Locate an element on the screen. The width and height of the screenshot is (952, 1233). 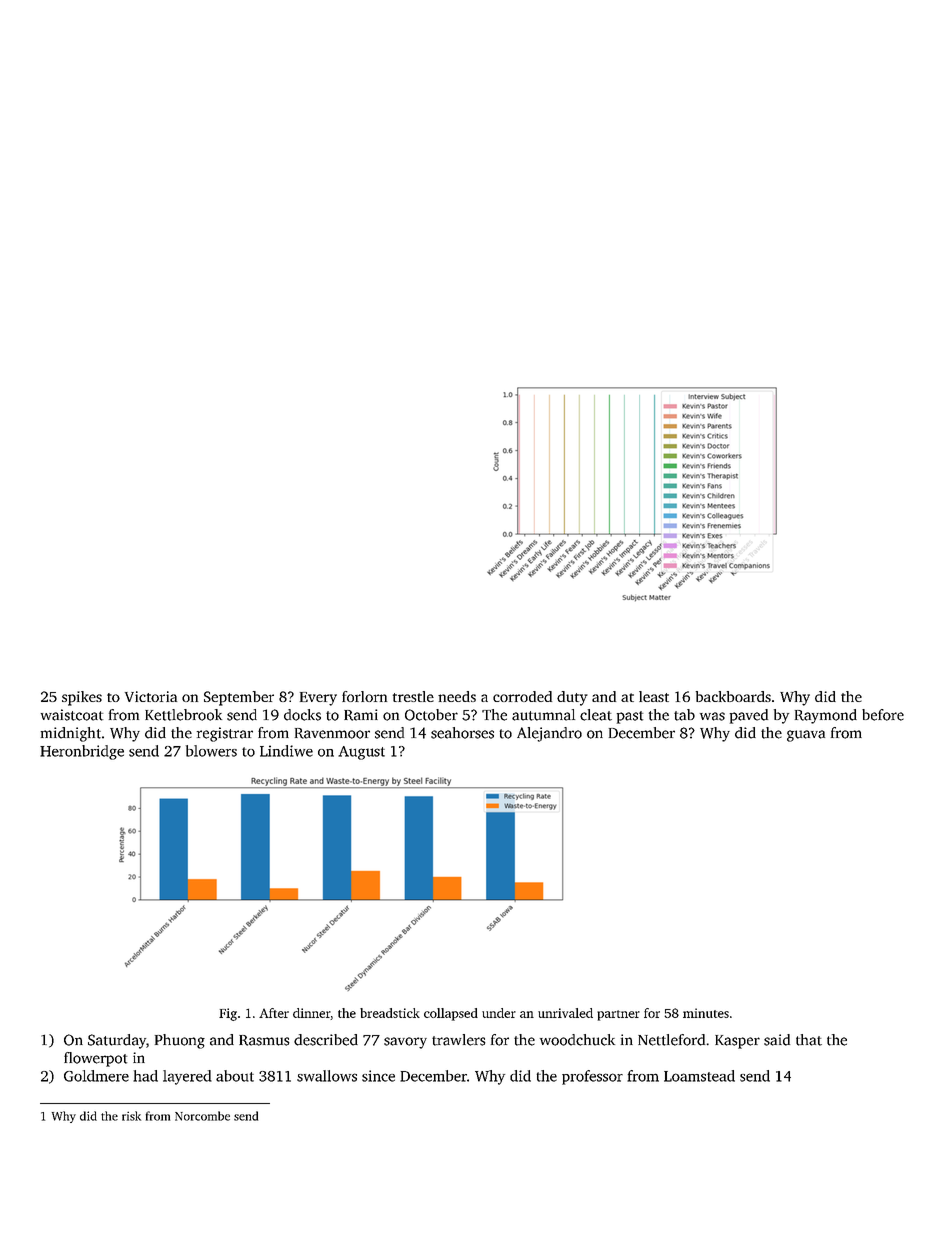
woodchuck is located at coordinates (577, 1040).
